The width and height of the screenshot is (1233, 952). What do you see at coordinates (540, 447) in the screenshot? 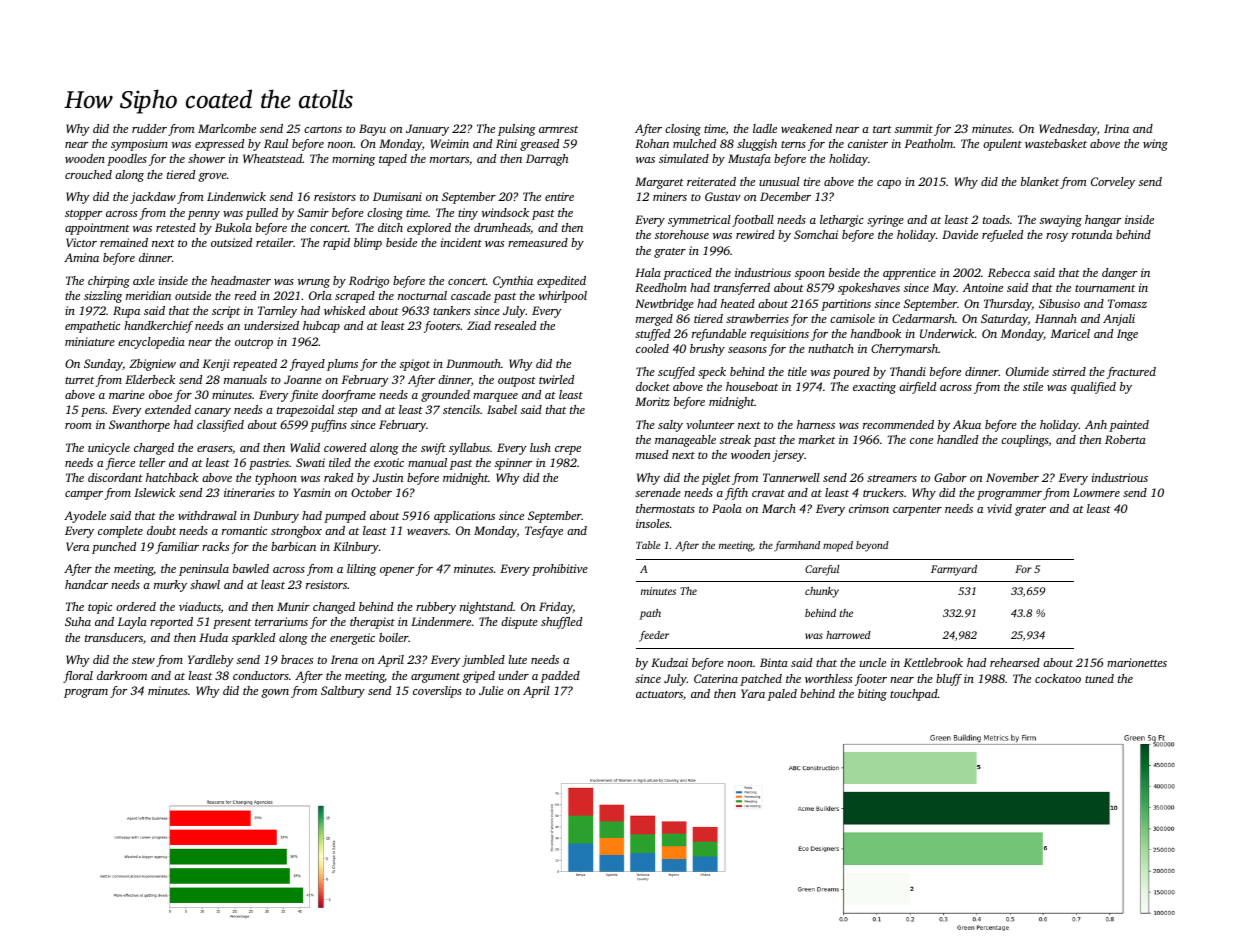
I see `lush` at bounding box center [540, 447].
